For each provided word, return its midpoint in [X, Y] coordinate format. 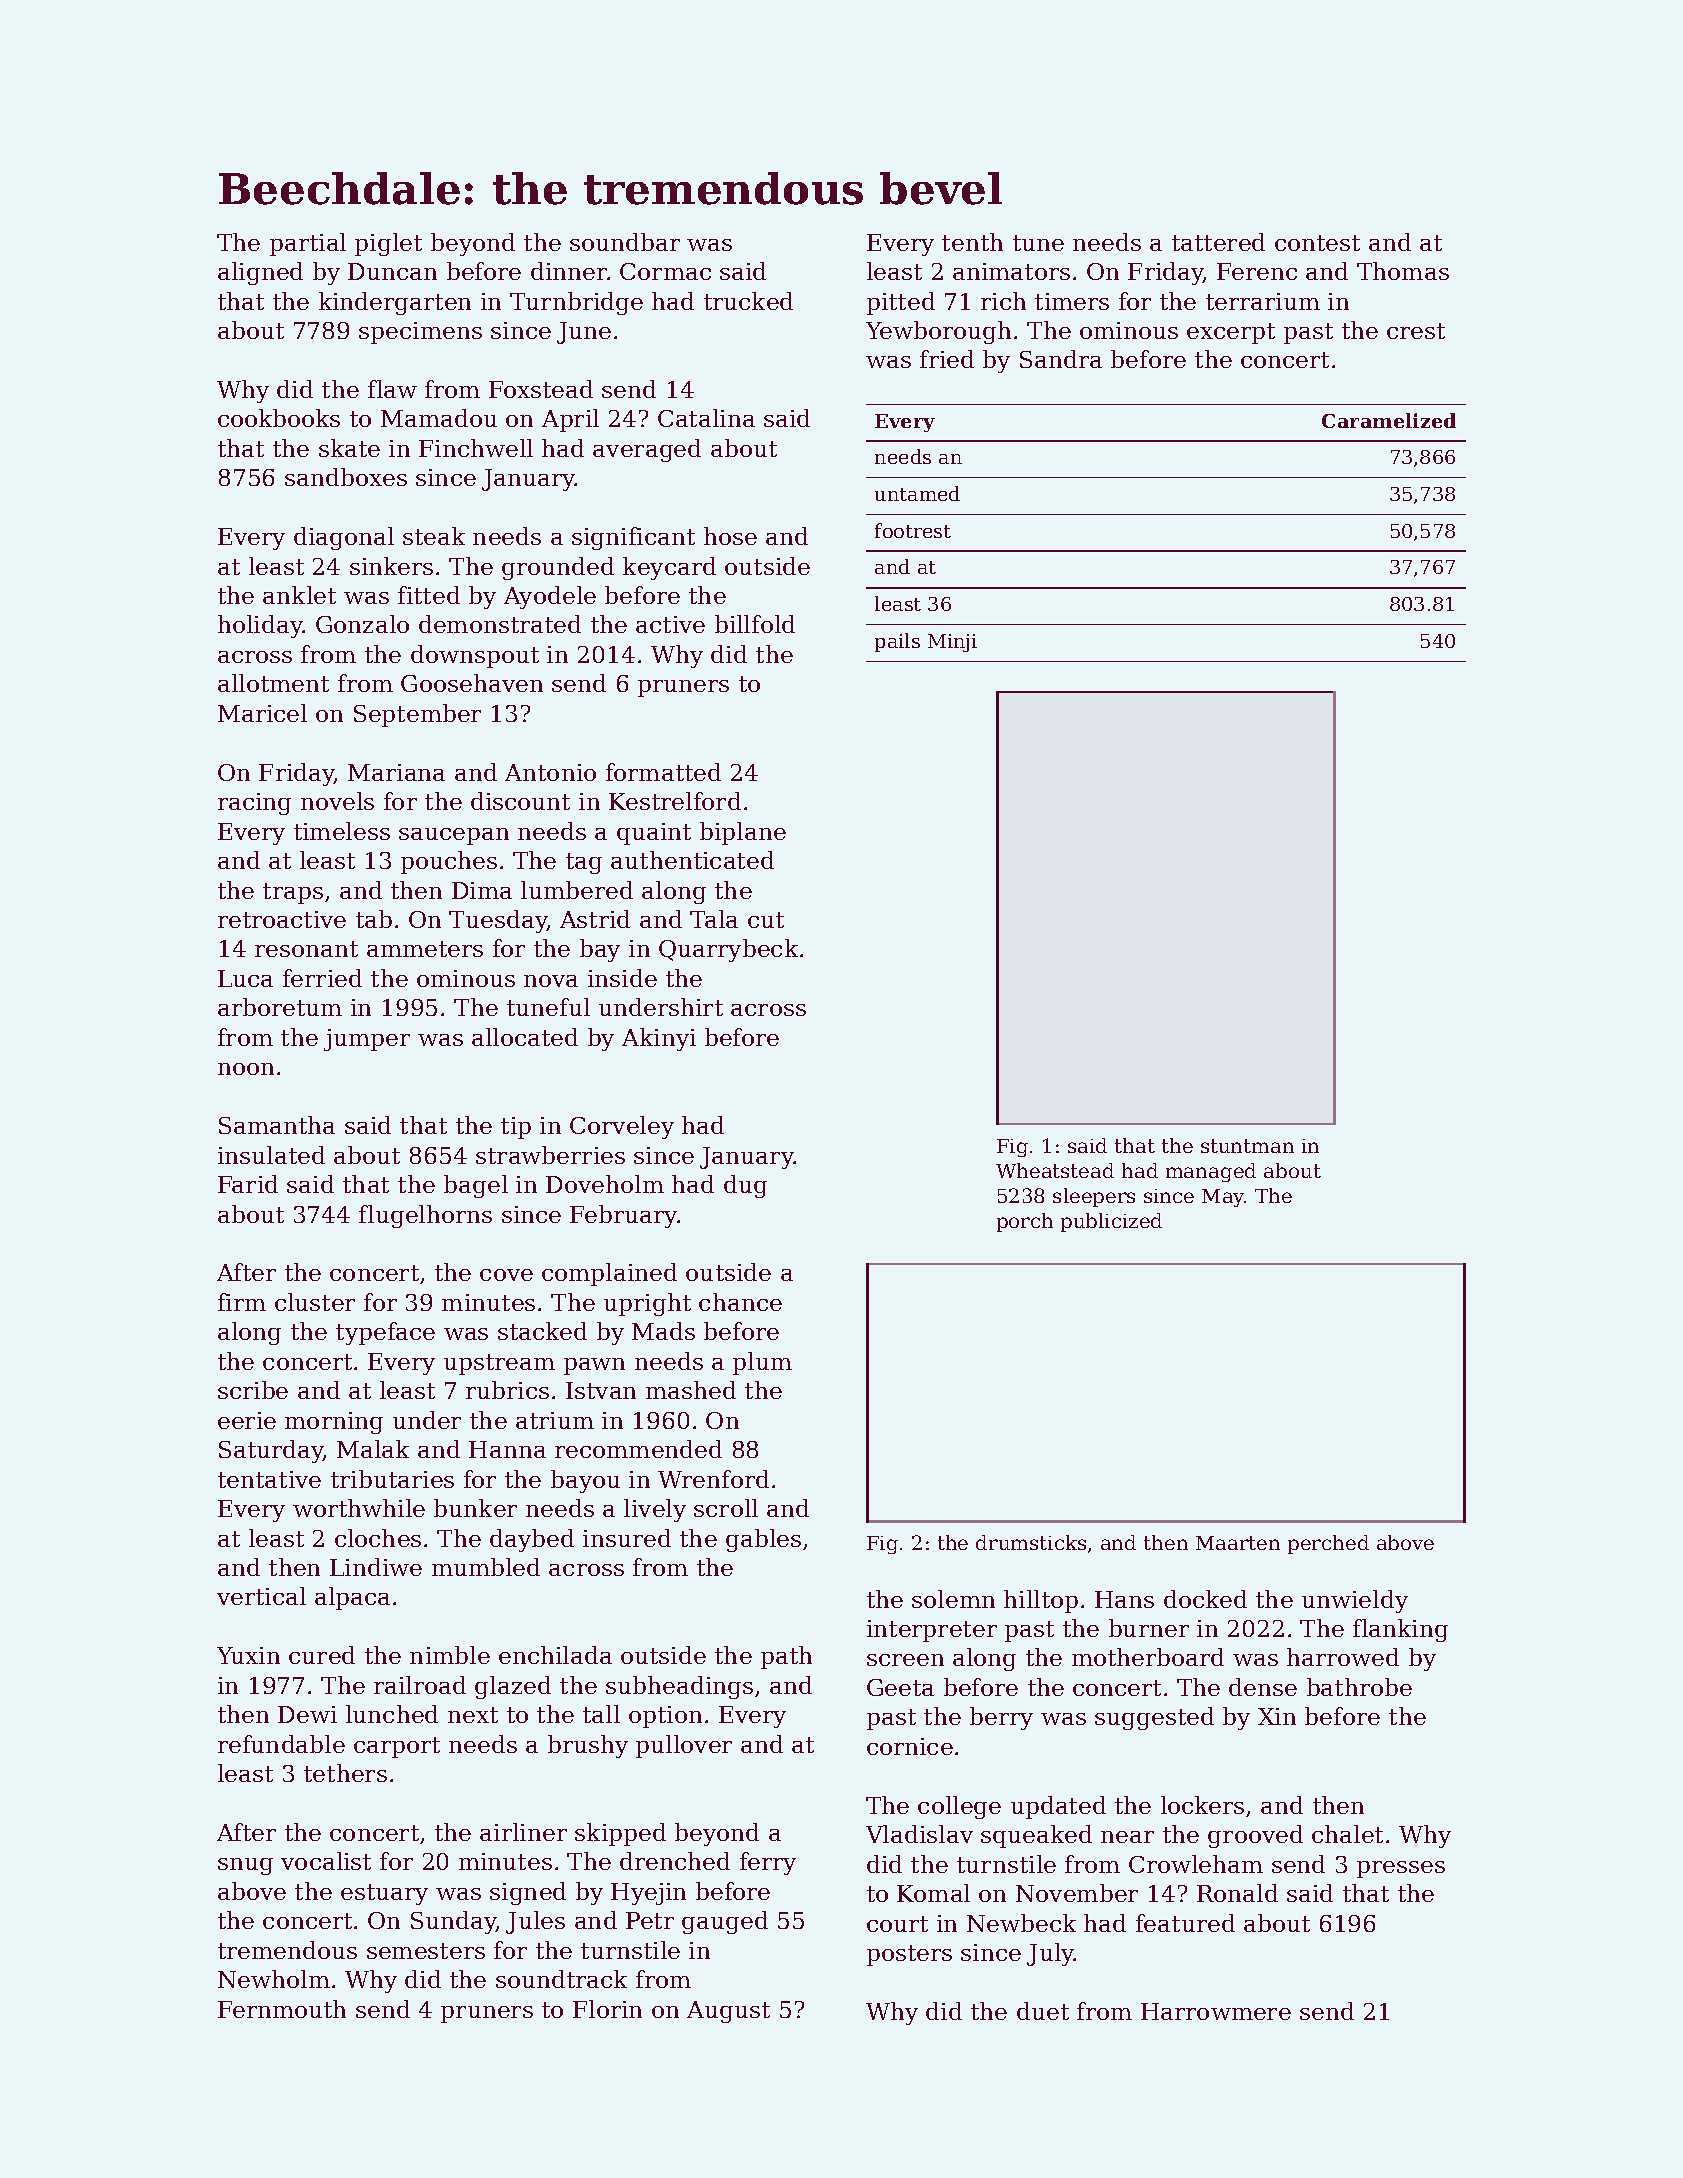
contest [1317, 243]
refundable [281, 1744]
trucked [748, 301]
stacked [542, 1331]
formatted [663, 772]
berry [1001, 1718]
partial [308, 244]
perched [1328, 1544]
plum [762, 1363]
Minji [952, 643]
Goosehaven [472, 683]
